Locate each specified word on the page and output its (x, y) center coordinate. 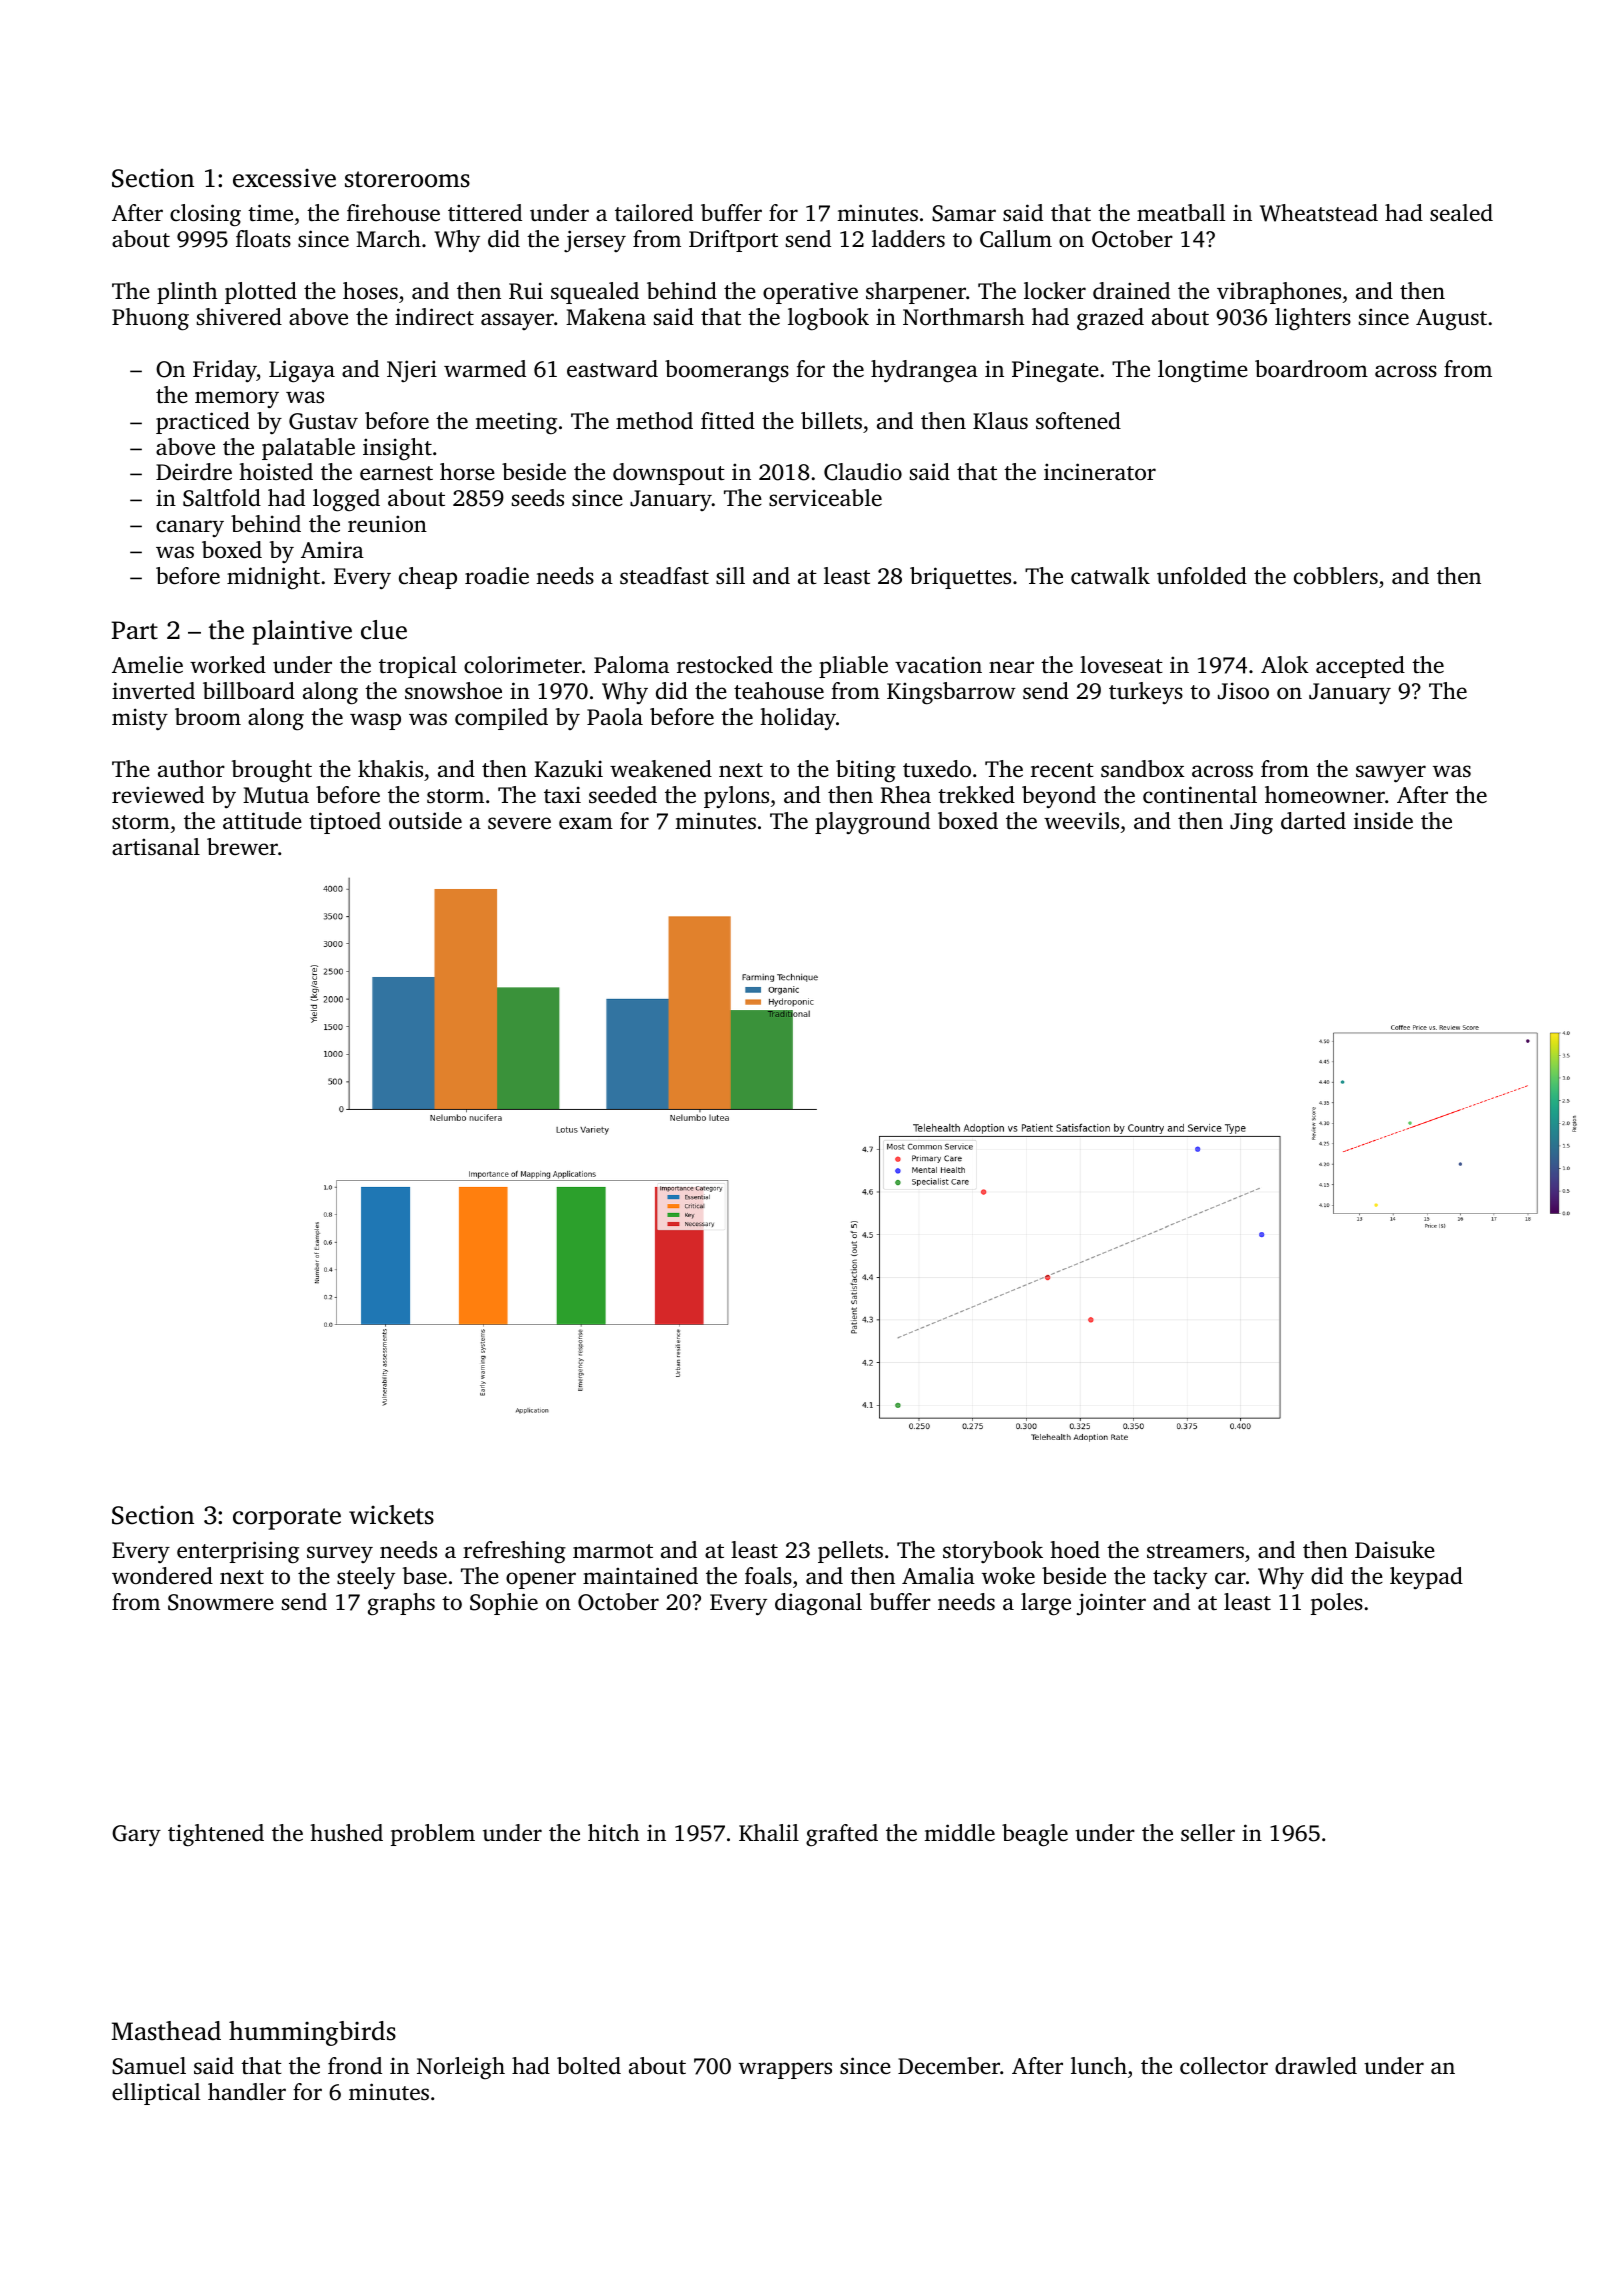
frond (355, 2065)
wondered (162, 1576)
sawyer (1391, 774)
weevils (1081, 821)
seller (1208, 1833)
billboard (249, 690)
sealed (1461, 213)
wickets (391, 1515)
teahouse (779, 691)
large (1046, 1604)
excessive (284, 178)
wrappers (785, 2070)
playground (872, 823)
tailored (654, 213)
